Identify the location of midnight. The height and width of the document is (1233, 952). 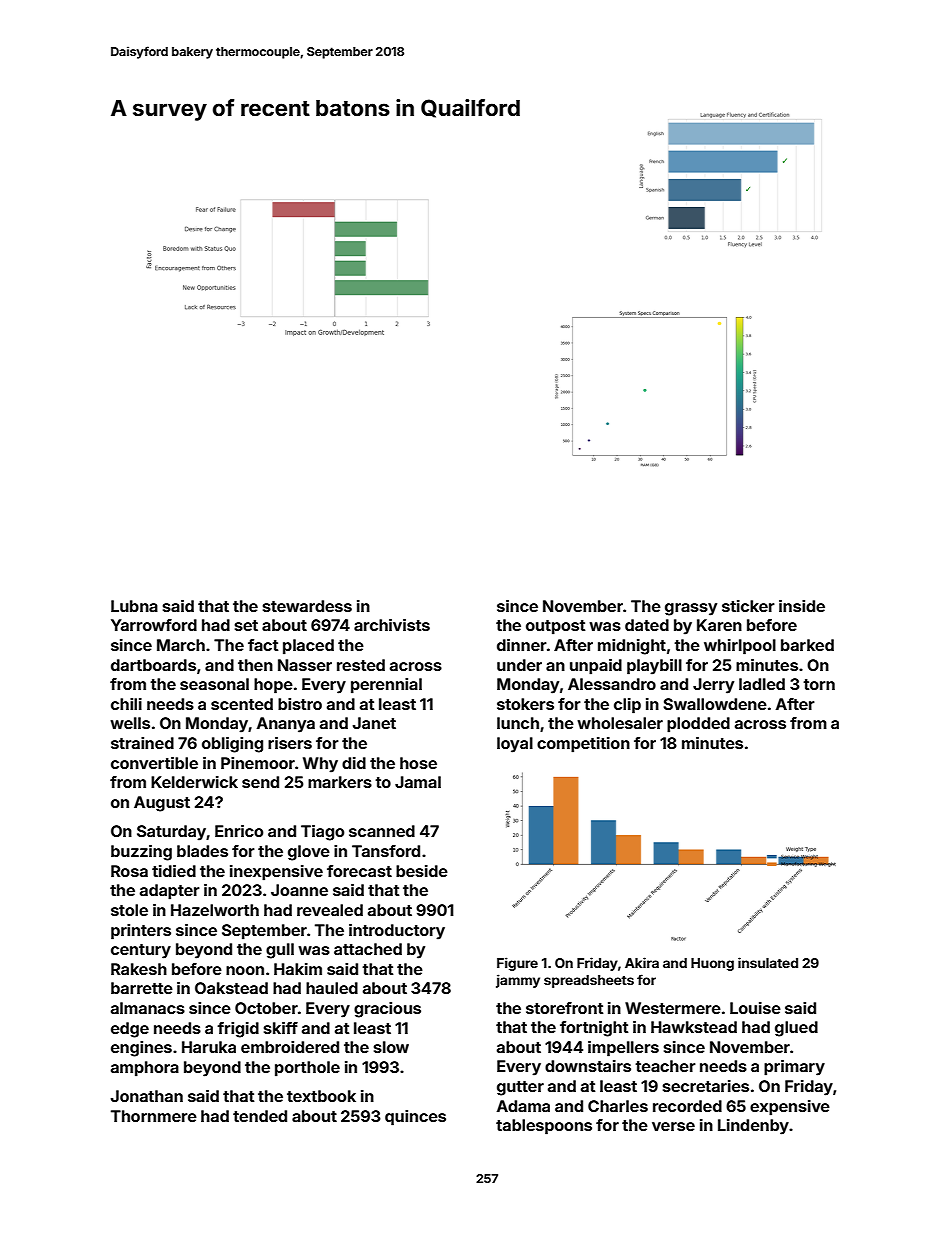
(632, 647).
